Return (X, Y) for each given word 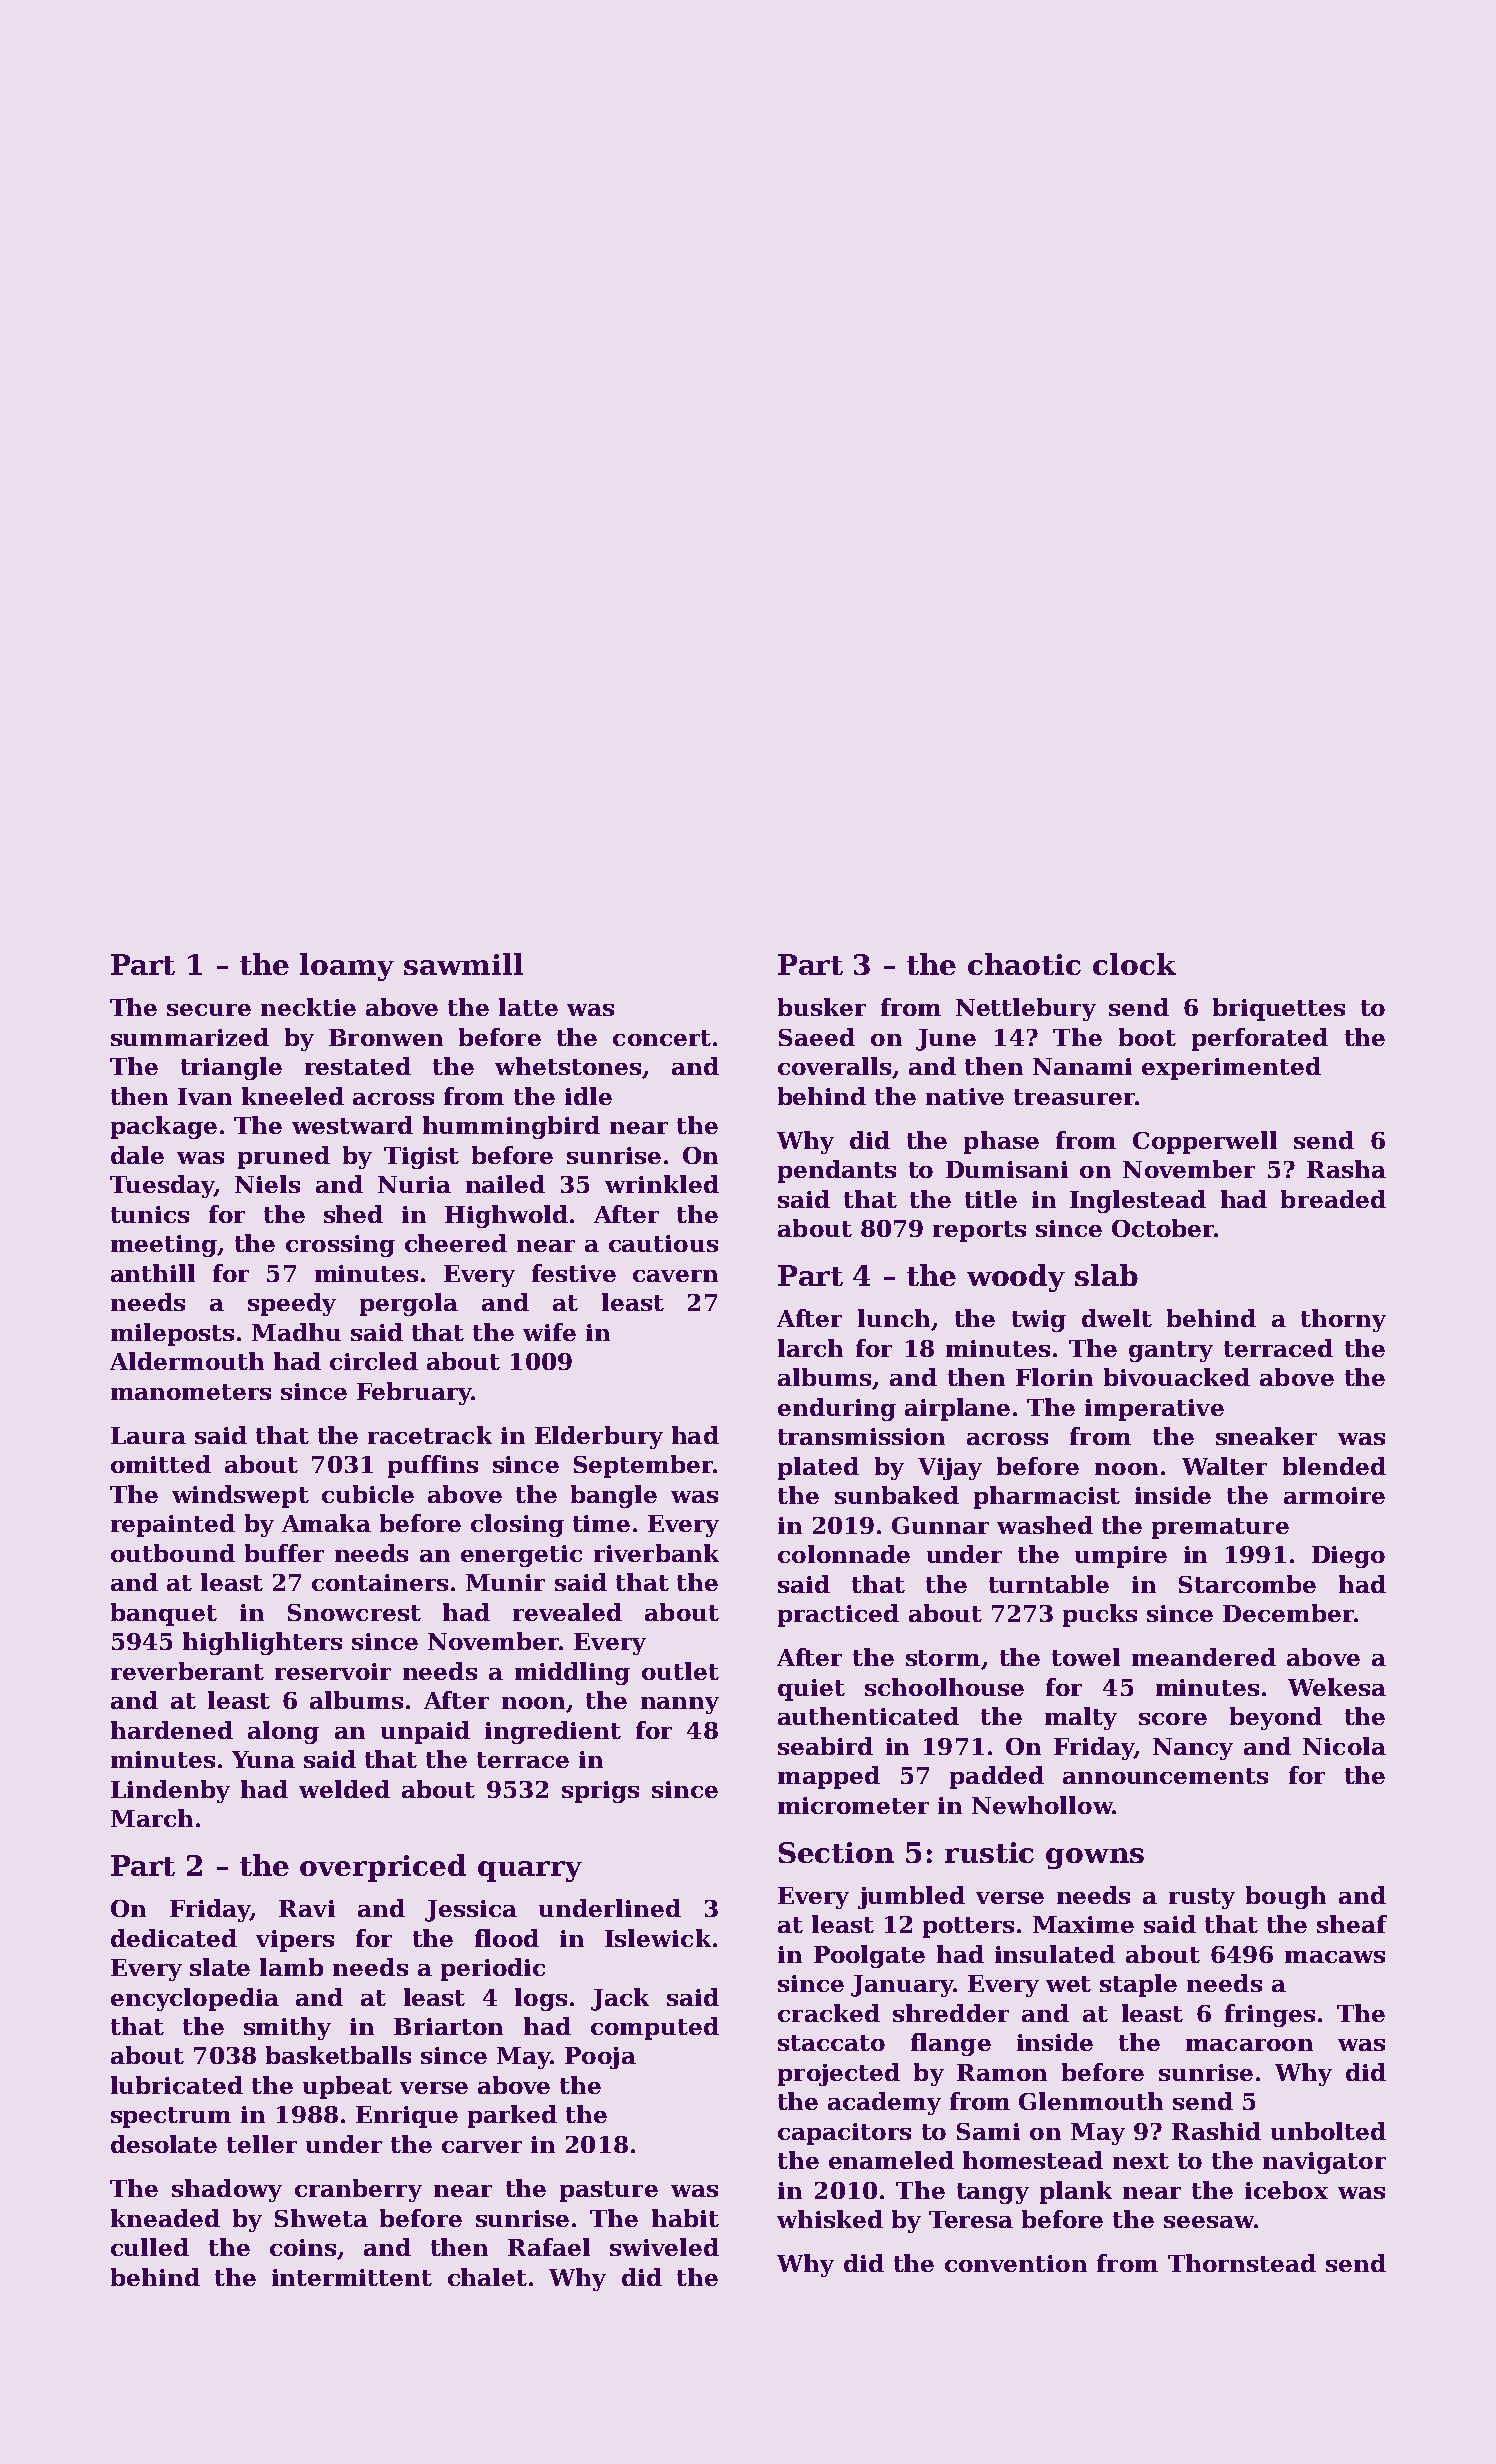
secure (209, 1010)
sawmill (463, 964)
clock (1134, 964)
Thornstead (1242, 2263)
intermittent (352, 2277)
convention (1016, 2263)
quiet (811, 1690)
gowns (1095, 1858)
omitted (161, 1464)
